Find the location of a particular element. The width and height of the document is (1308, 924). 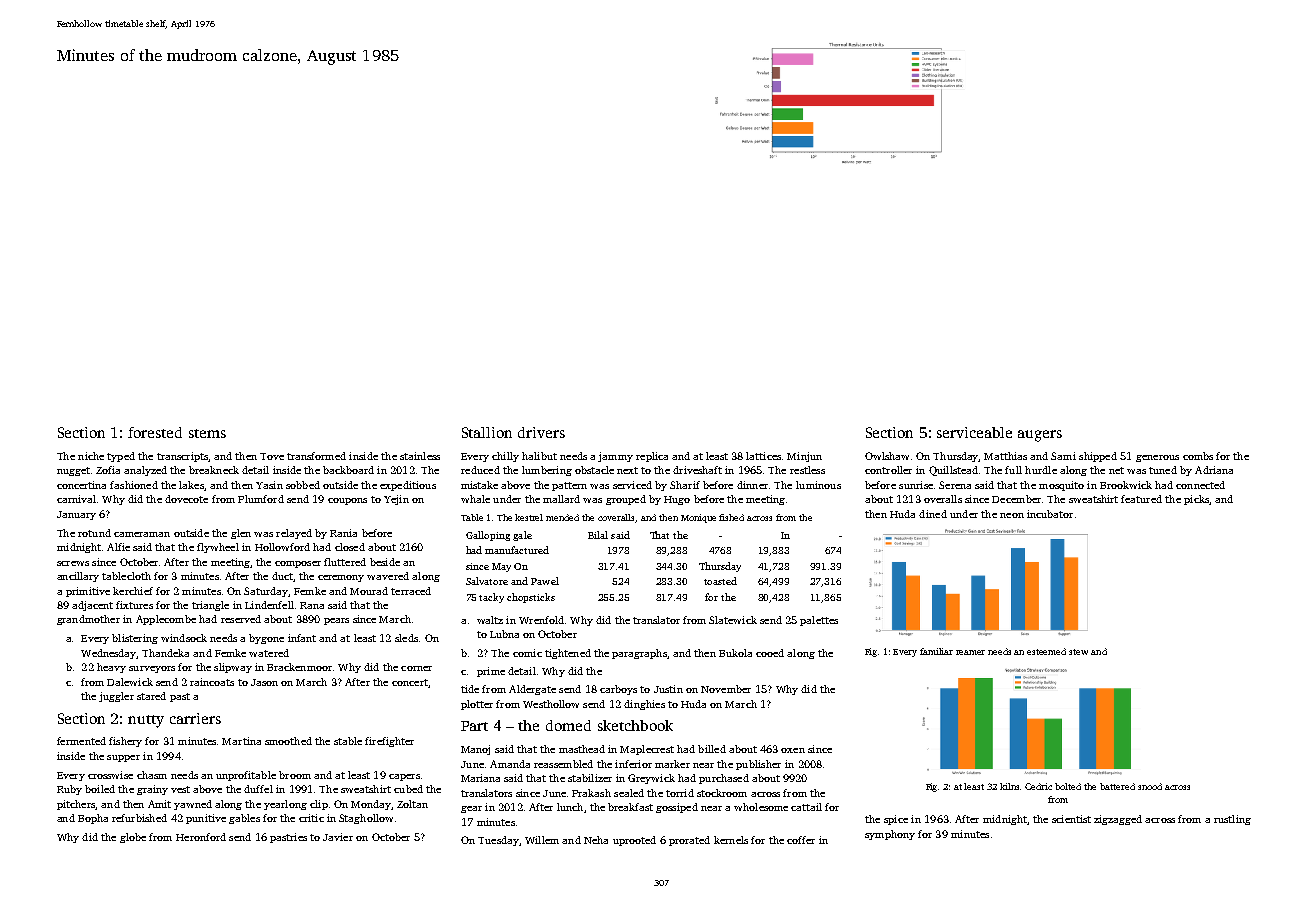

Willem is located at coordinates (542, 840).
